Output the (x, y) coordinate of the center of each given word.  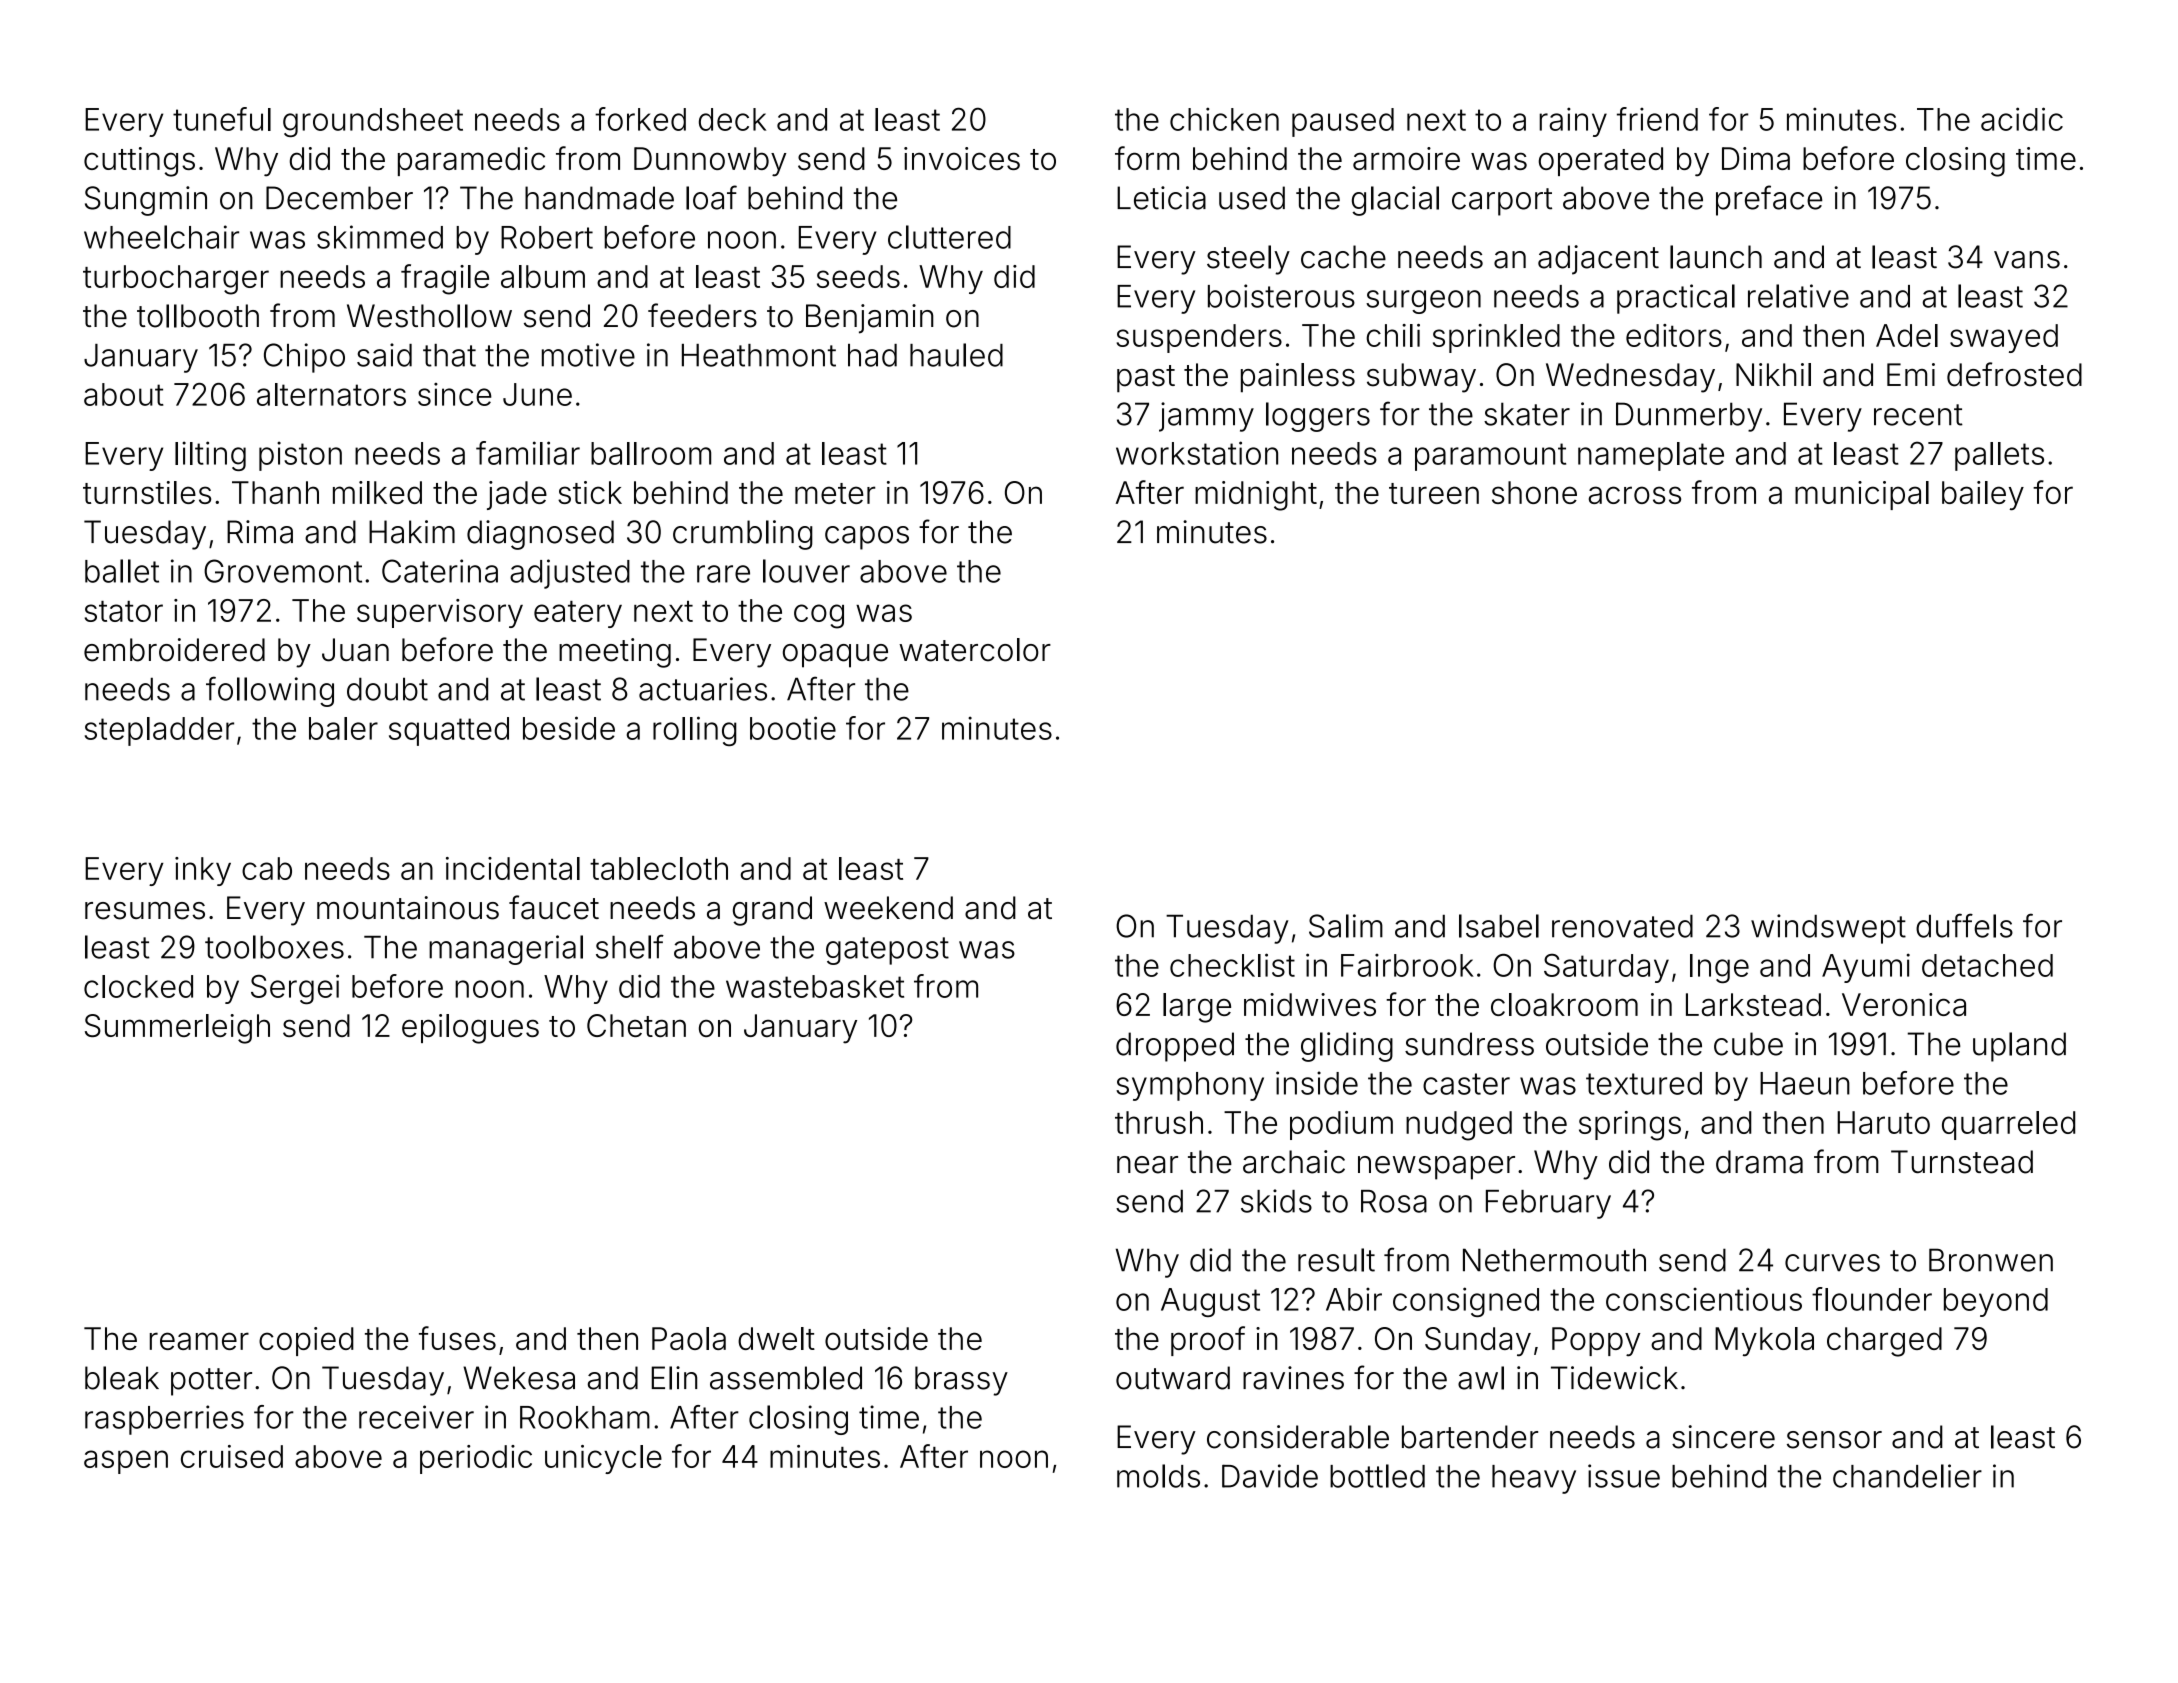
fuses (457, 1338)
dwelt (776, 1338)
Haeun (1805, 1083)
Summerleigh (177, 1029)
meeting (615, 653)
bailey (1983, 495)
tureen (1434, 493)
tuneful (222, 119)
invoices (962, 158)
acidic (2022, 119)
